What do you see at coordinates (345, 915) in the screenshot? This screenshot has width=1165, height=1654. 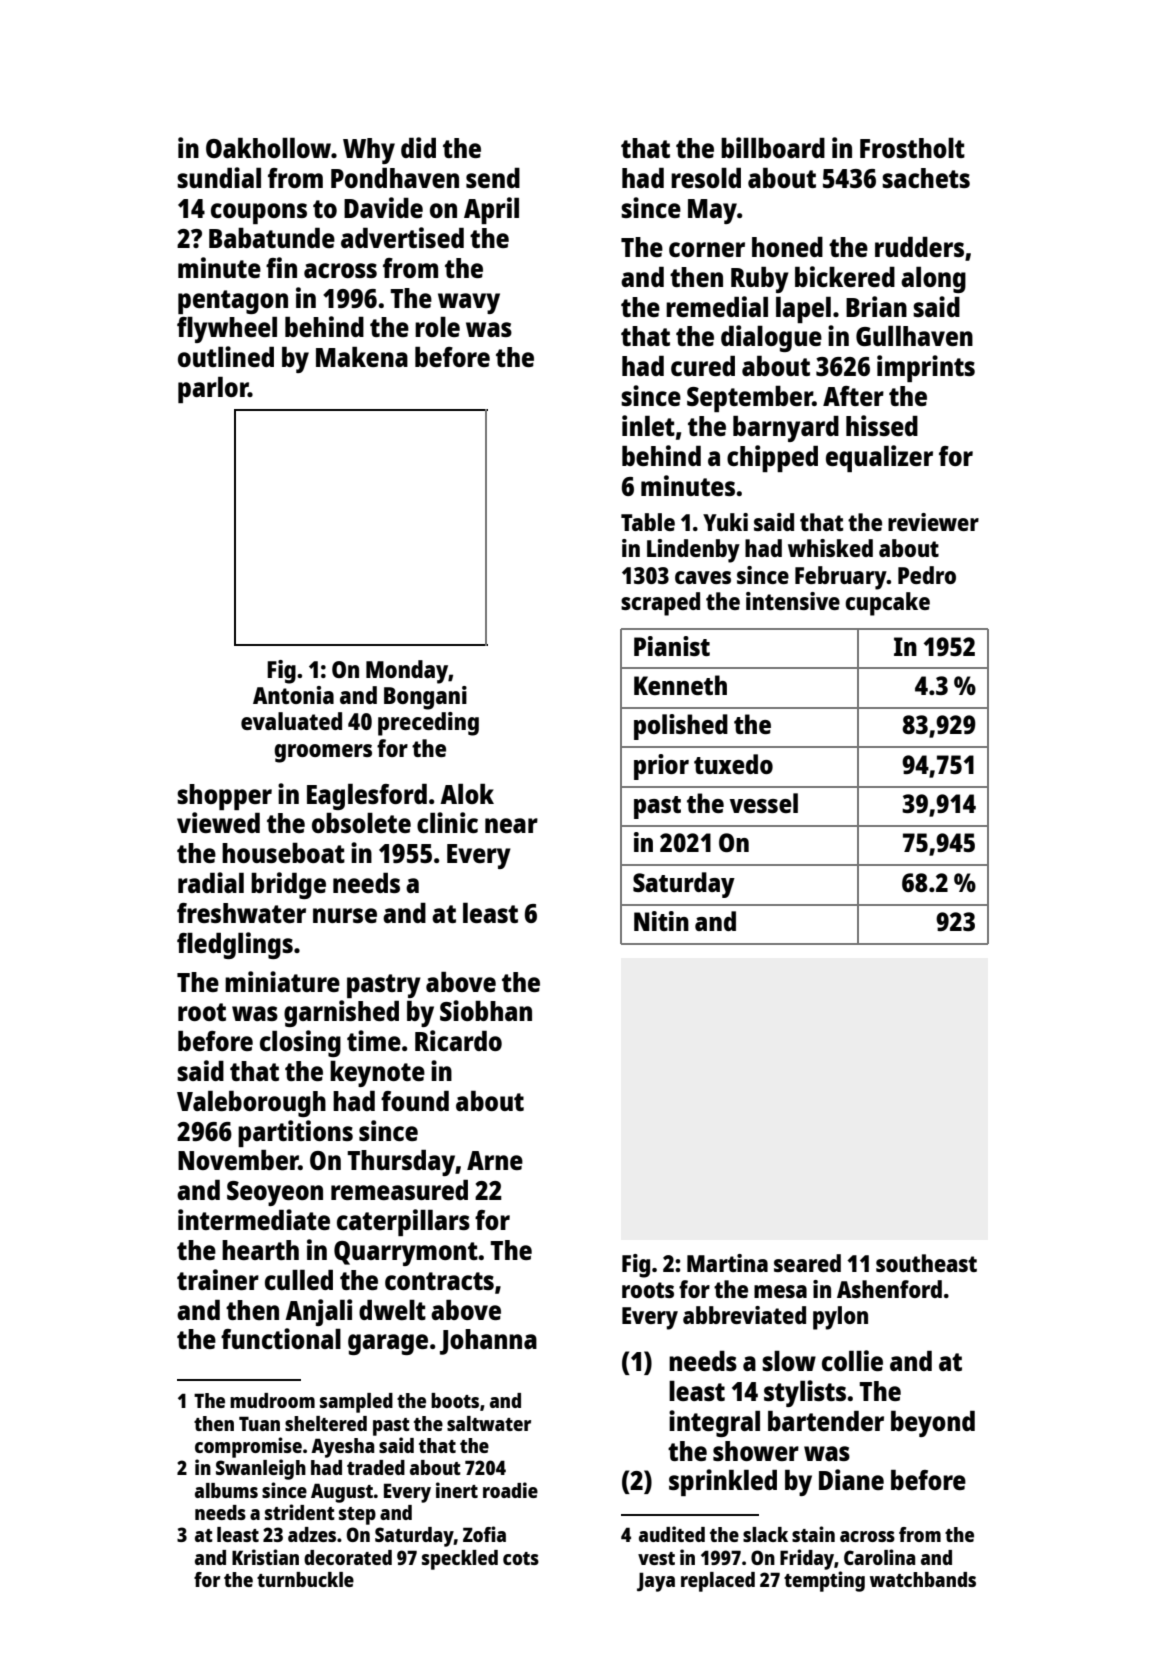 I see `nurse` at bounding box center [345, 915].
